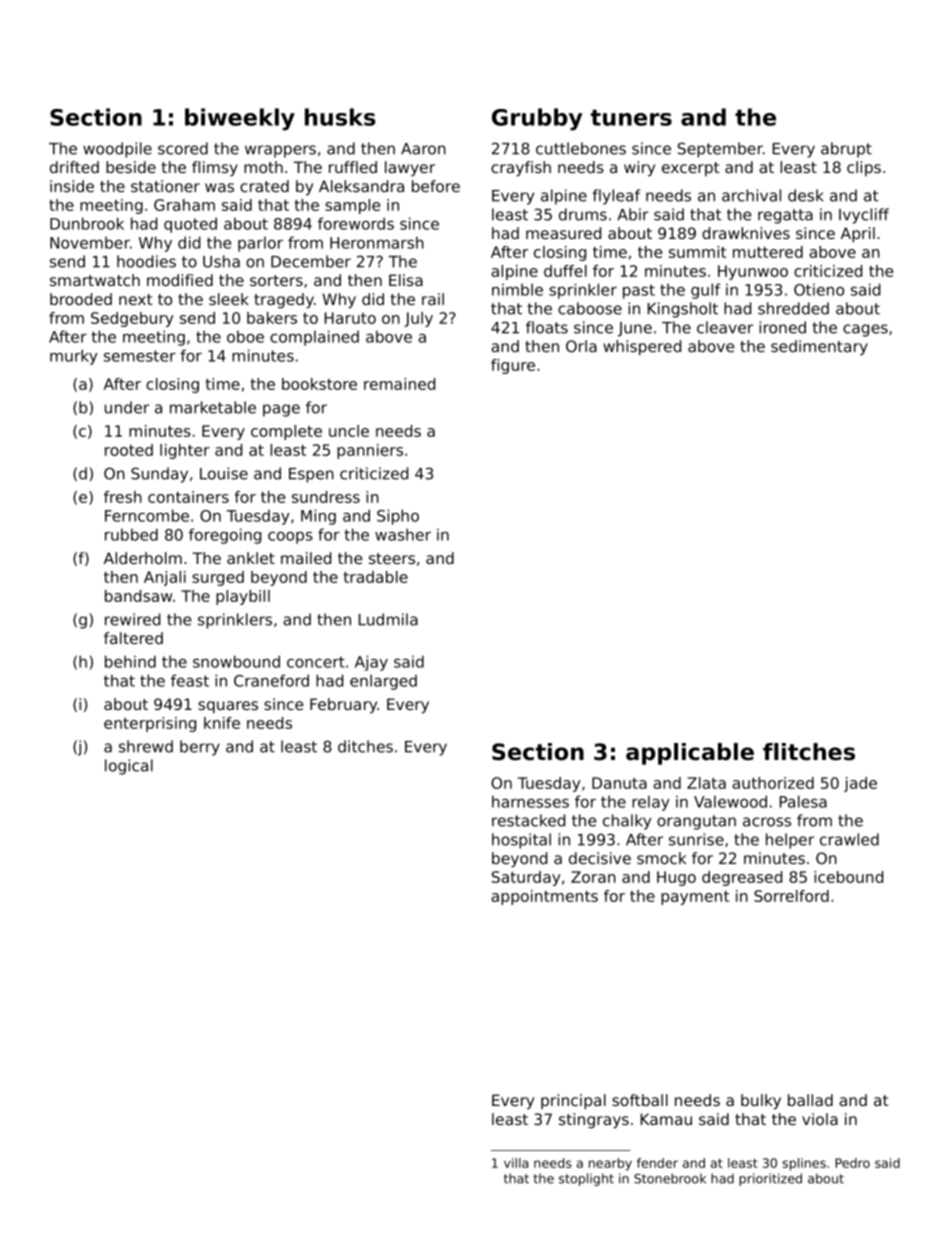 This document has height=1233, width=952. Describe the element at coordinates (516, 1163) in the document. I see `villa` at that location.
